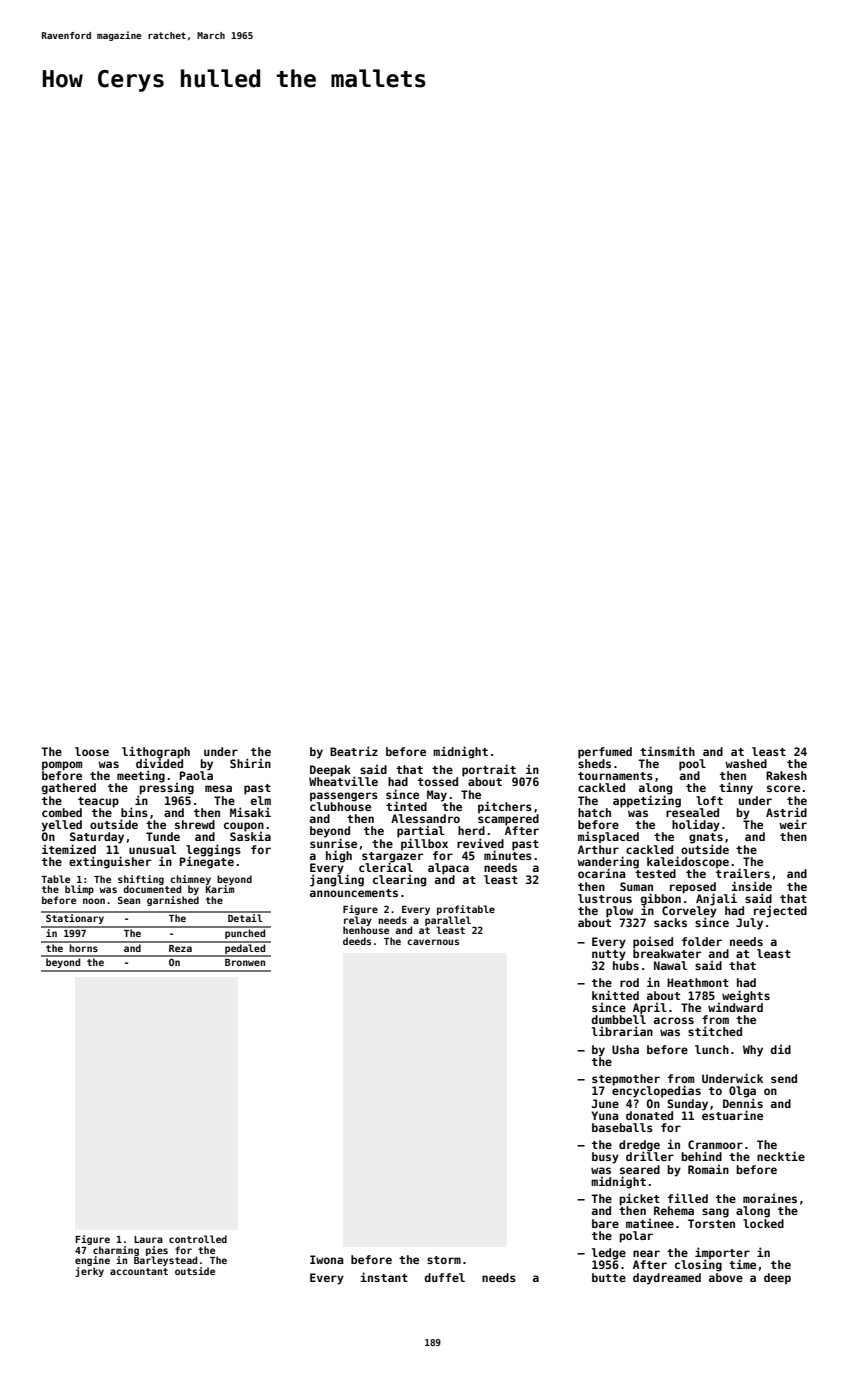  What do you see at coordinates (92, 751) in the screenshot?
I see `loose` at bounding box center [92, 751].
